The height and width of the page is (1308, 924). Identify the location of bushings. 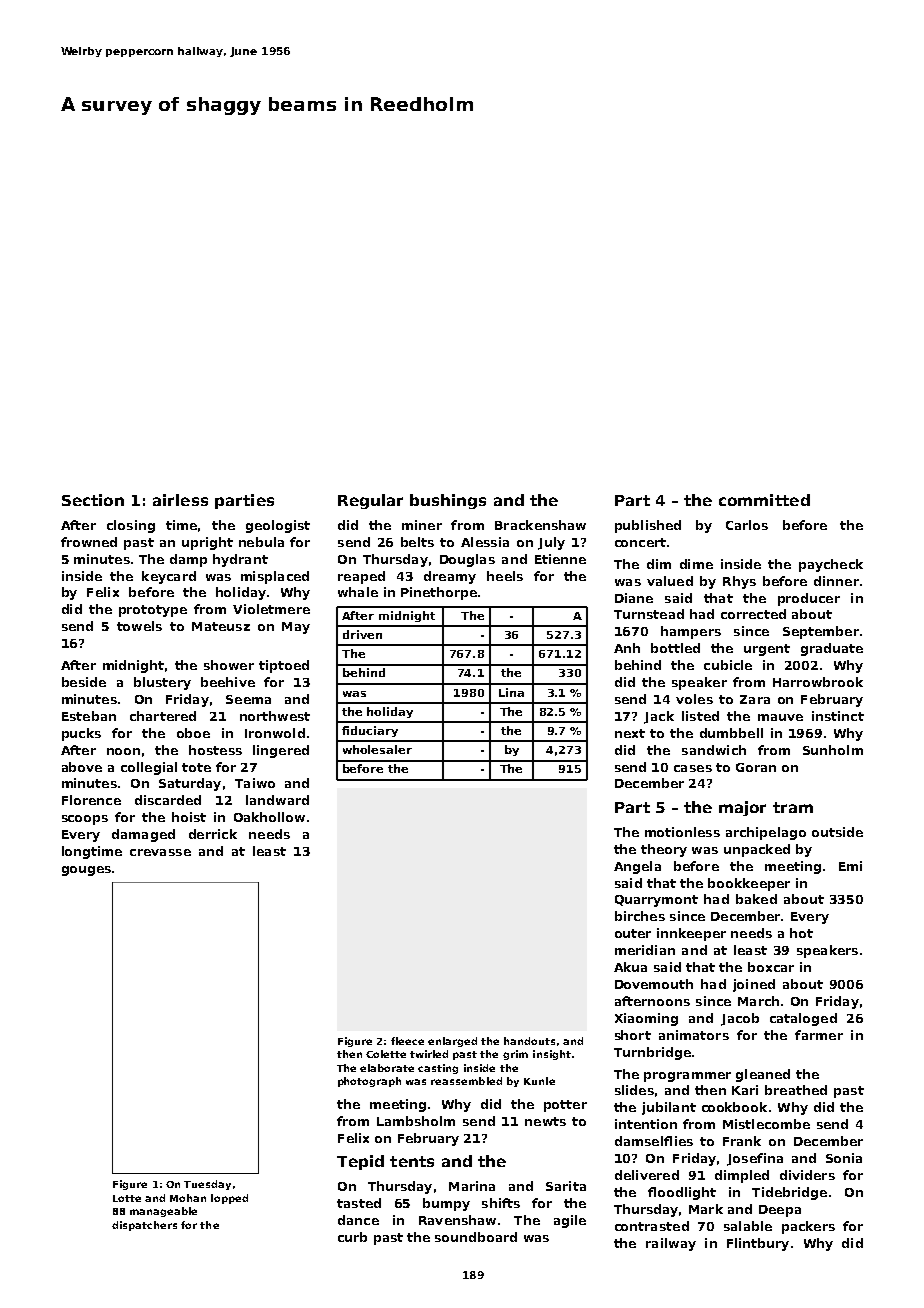
(448, 501).
